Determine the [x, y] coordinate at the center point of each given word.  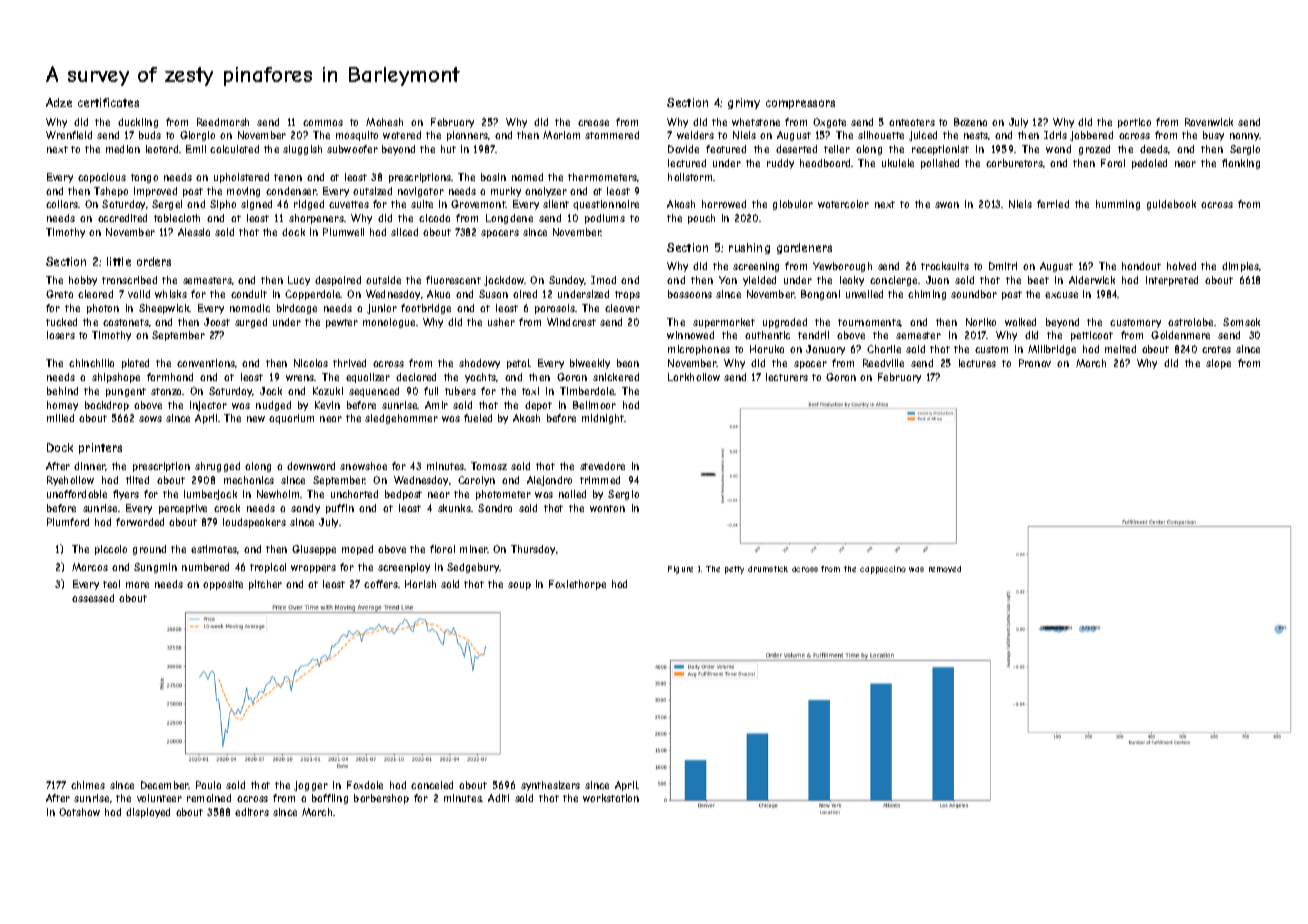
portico [1134, 123]
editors [252, 812]
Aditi [498, 798]
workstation [611, 798]
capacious [102, 178]
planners [468, 136]
